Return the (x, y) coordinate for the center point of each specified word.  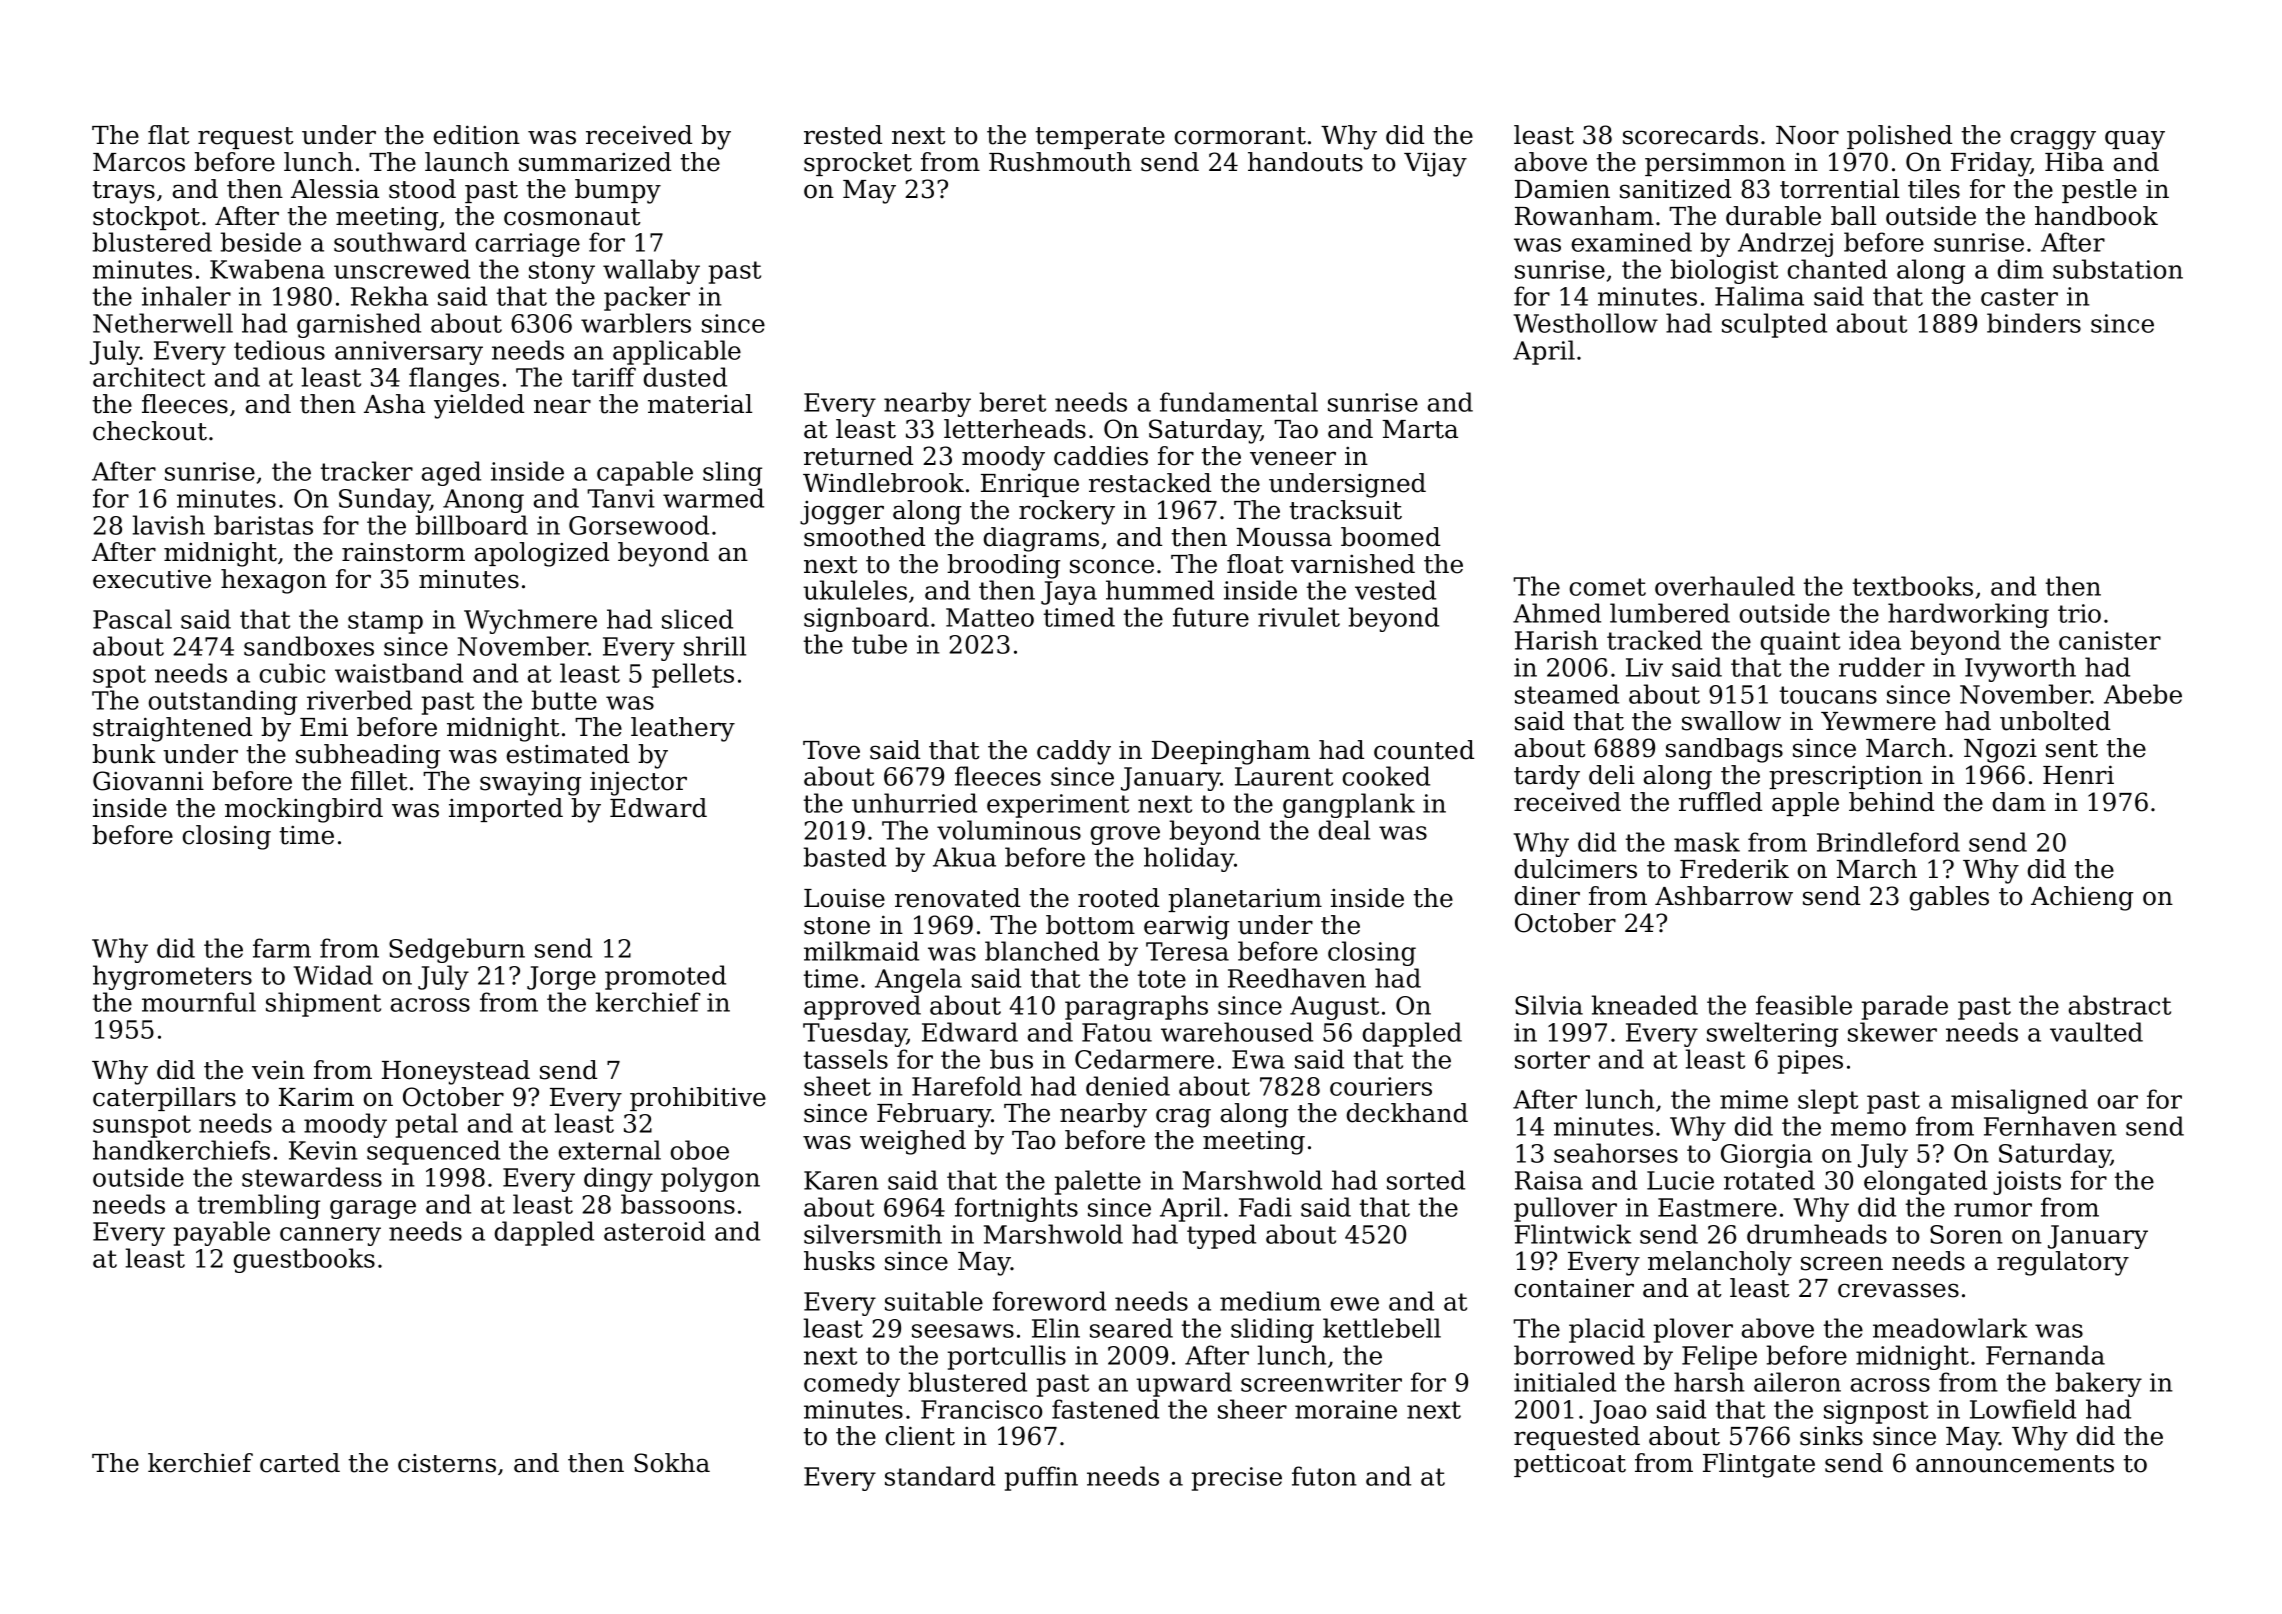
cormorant (1240, 136)
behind (1891, 802)
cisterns (447, 1463)
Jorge (561, 978)
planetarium (1245, 900)
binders (2034, 323)
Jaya (1069, 593)
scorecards (1690, 135)
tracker (367, 471)
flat (169, 135)
